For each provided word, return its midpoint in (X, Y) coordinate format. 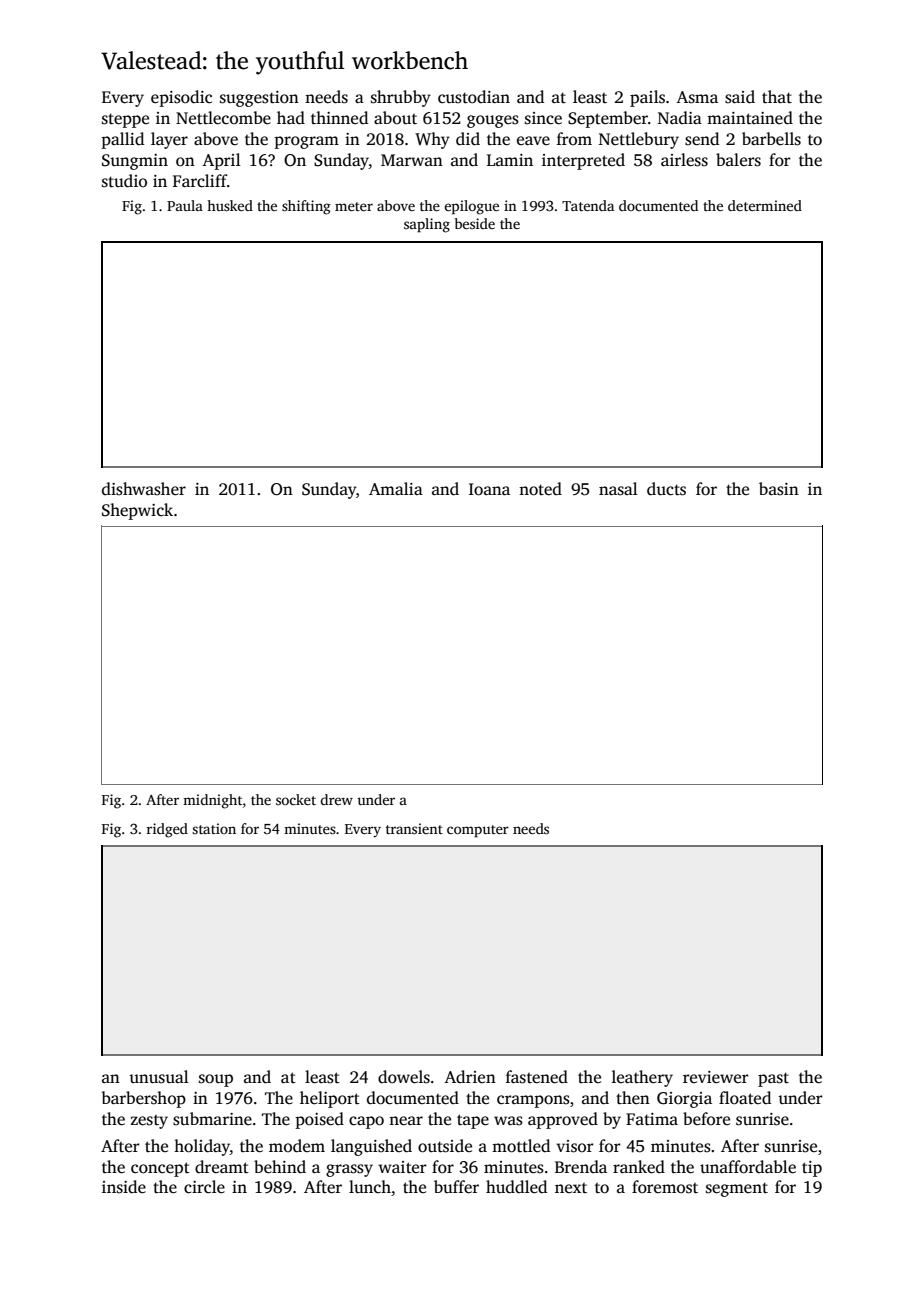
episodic (181, 98)
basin (779, 489)
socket (296, 799)
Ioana (489, 489)
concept (160, 1169)
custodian (474, 97)
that (777, 96)
